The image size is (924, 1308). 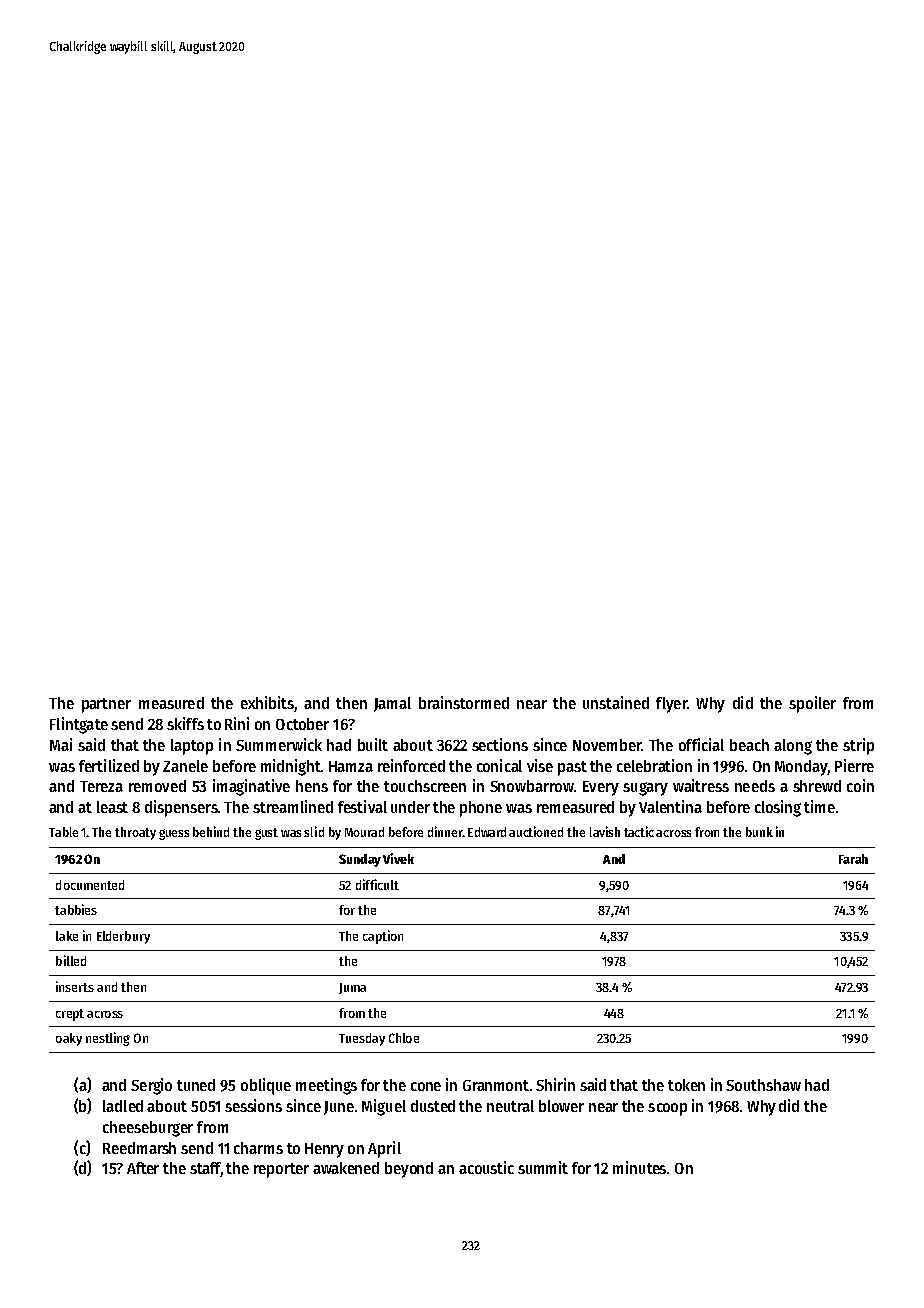 I want to click on After, so click(x=143, y=1168).
